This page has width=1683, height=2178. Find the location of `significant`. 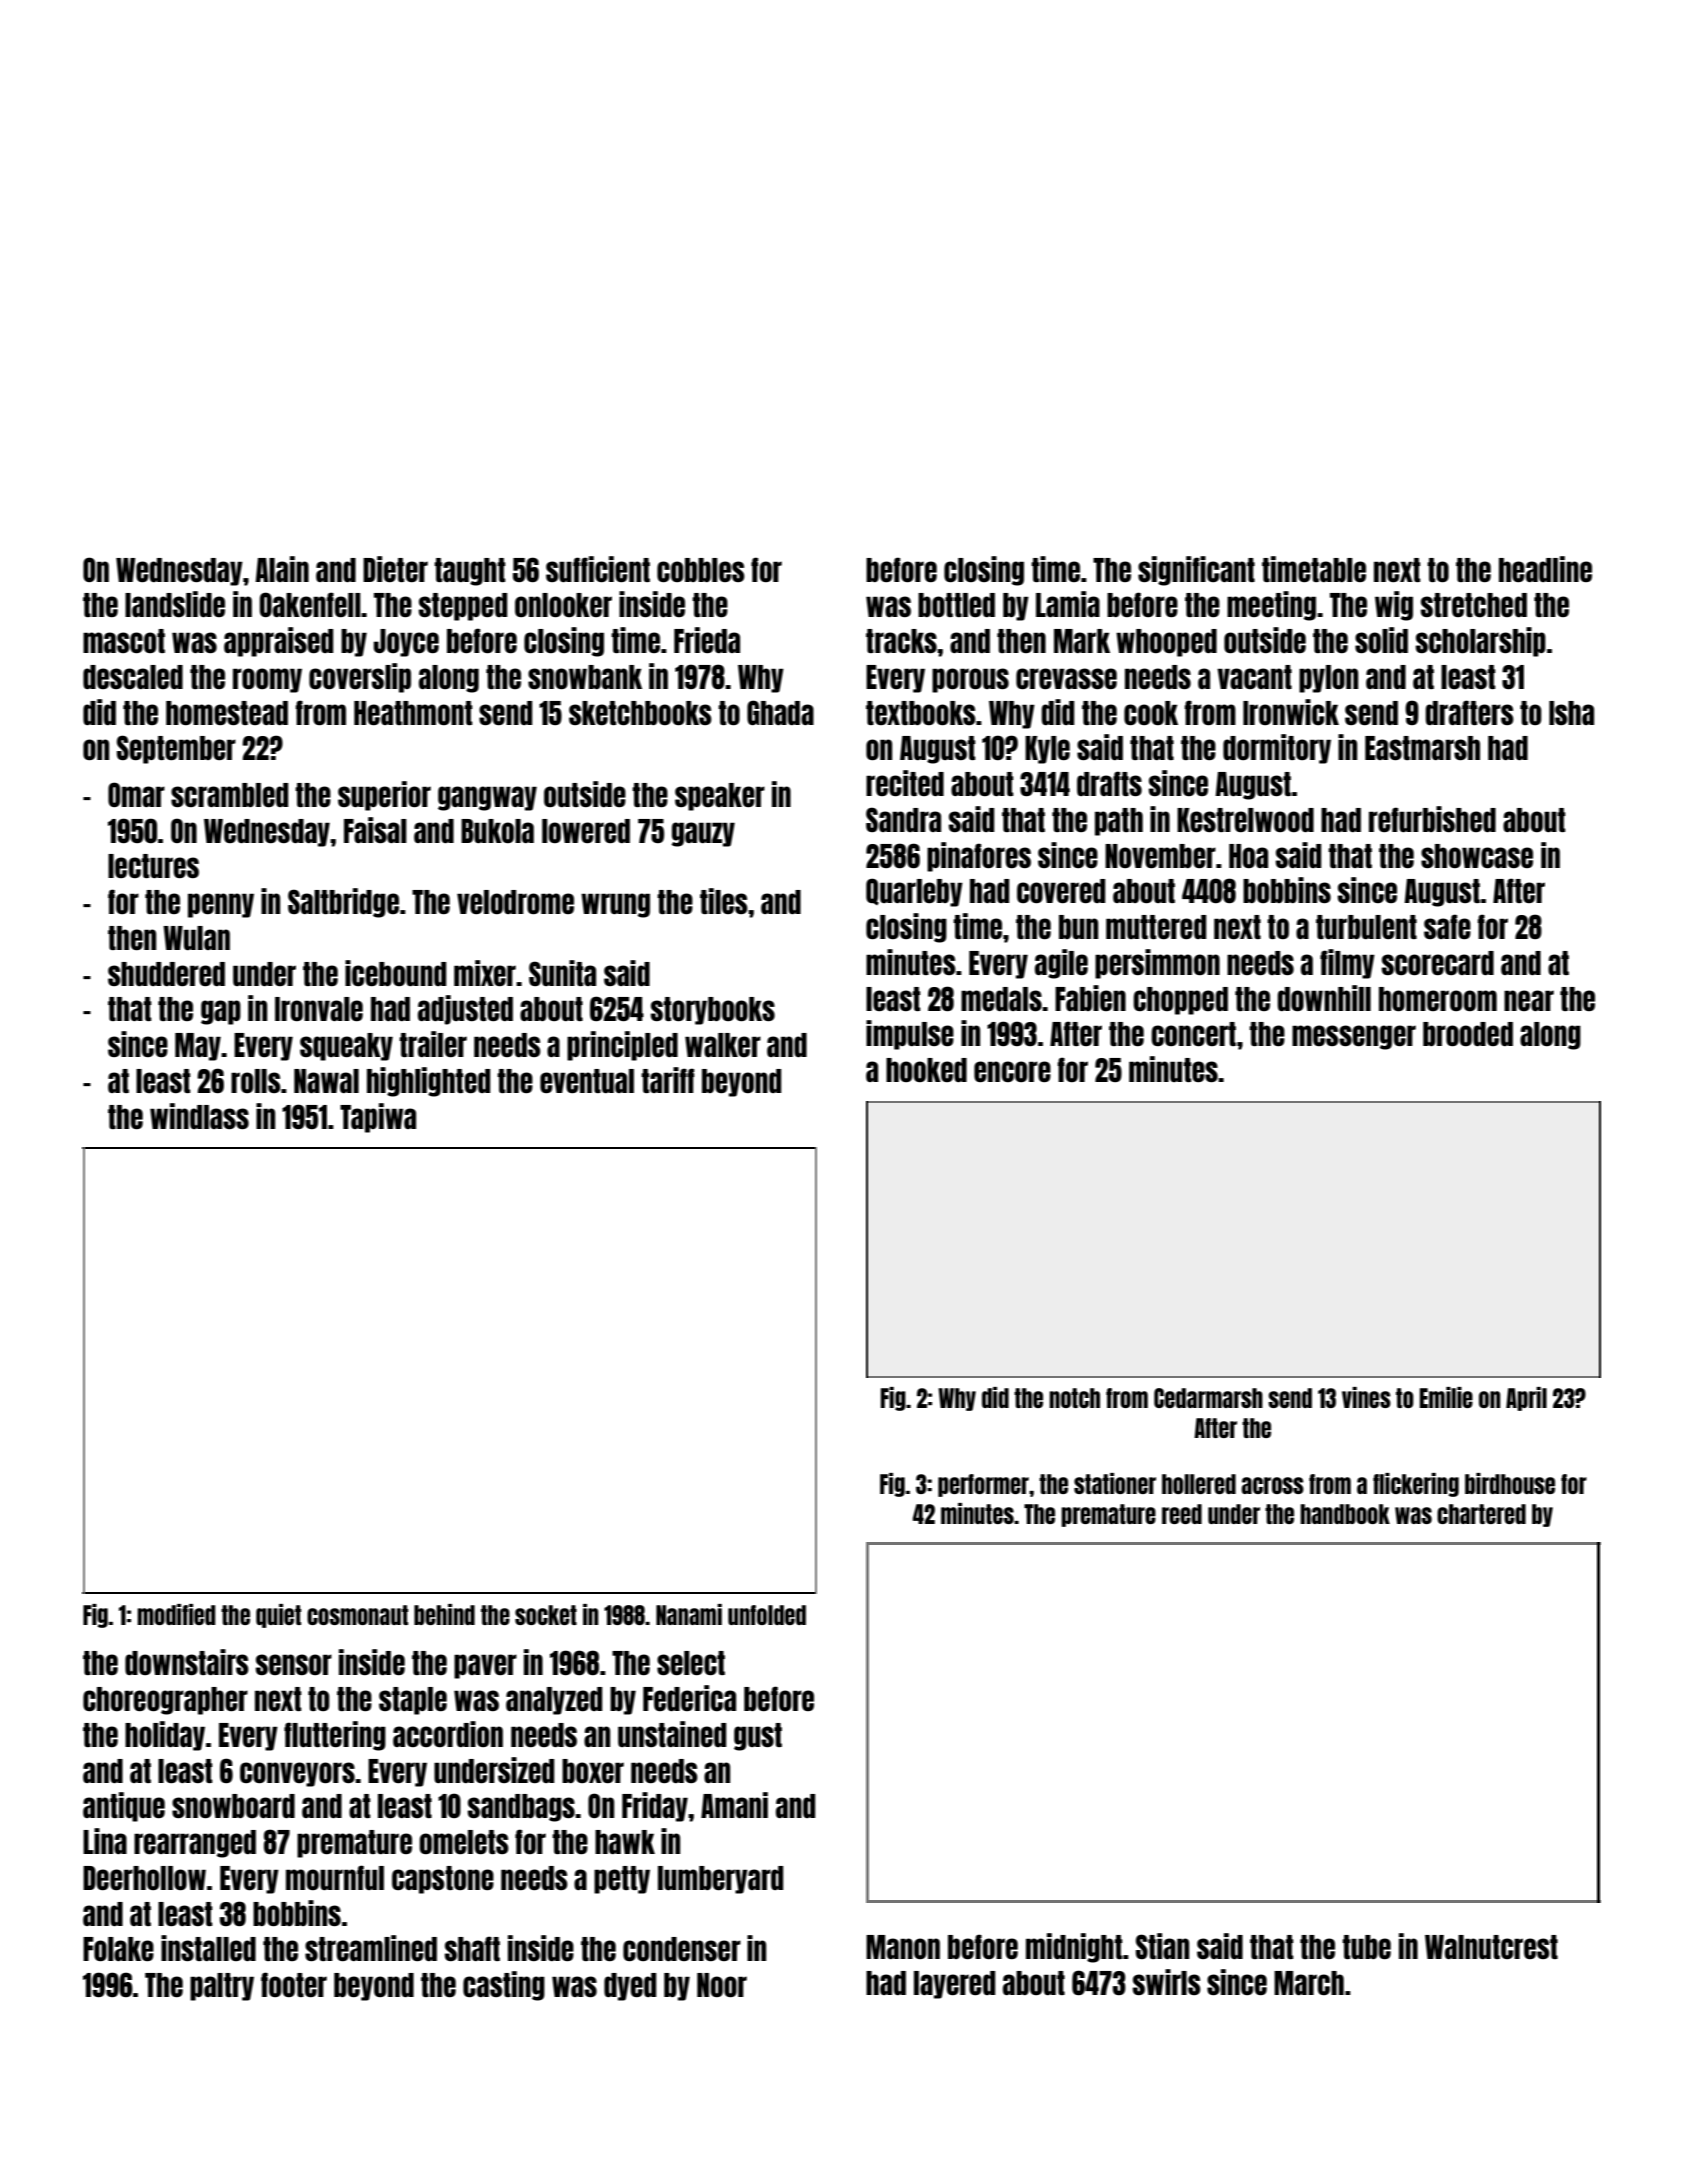

significant is located at coordinates (1196, 571).
